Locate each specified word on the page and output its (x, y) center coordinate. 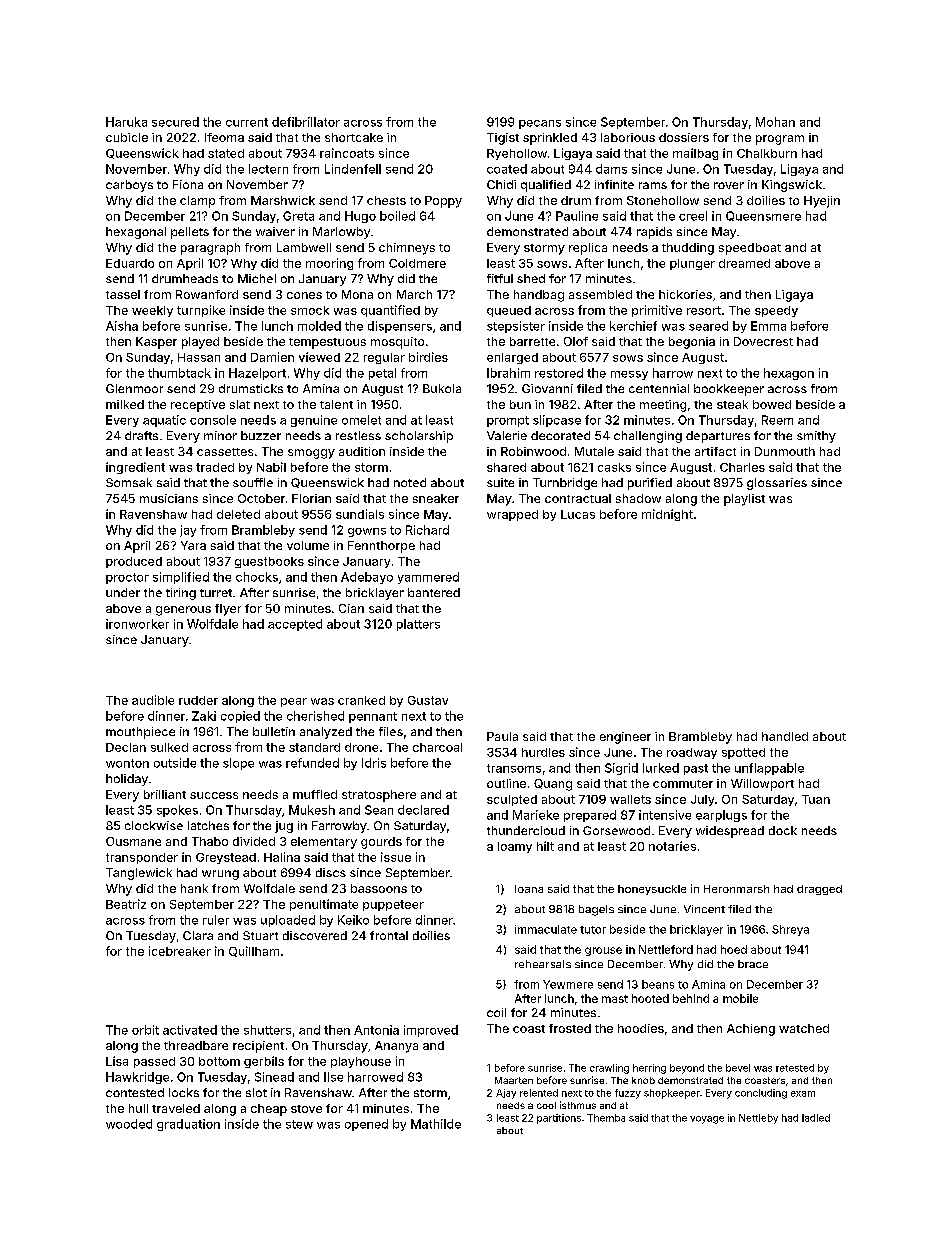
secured (175, 122)
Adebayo (367, 578)
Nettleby (758, 1119)
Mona (357, 294)
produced (134, 562)
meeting (663, 406)
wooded (129, 1124)
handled (785, 736)
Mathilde (436, 1124)
